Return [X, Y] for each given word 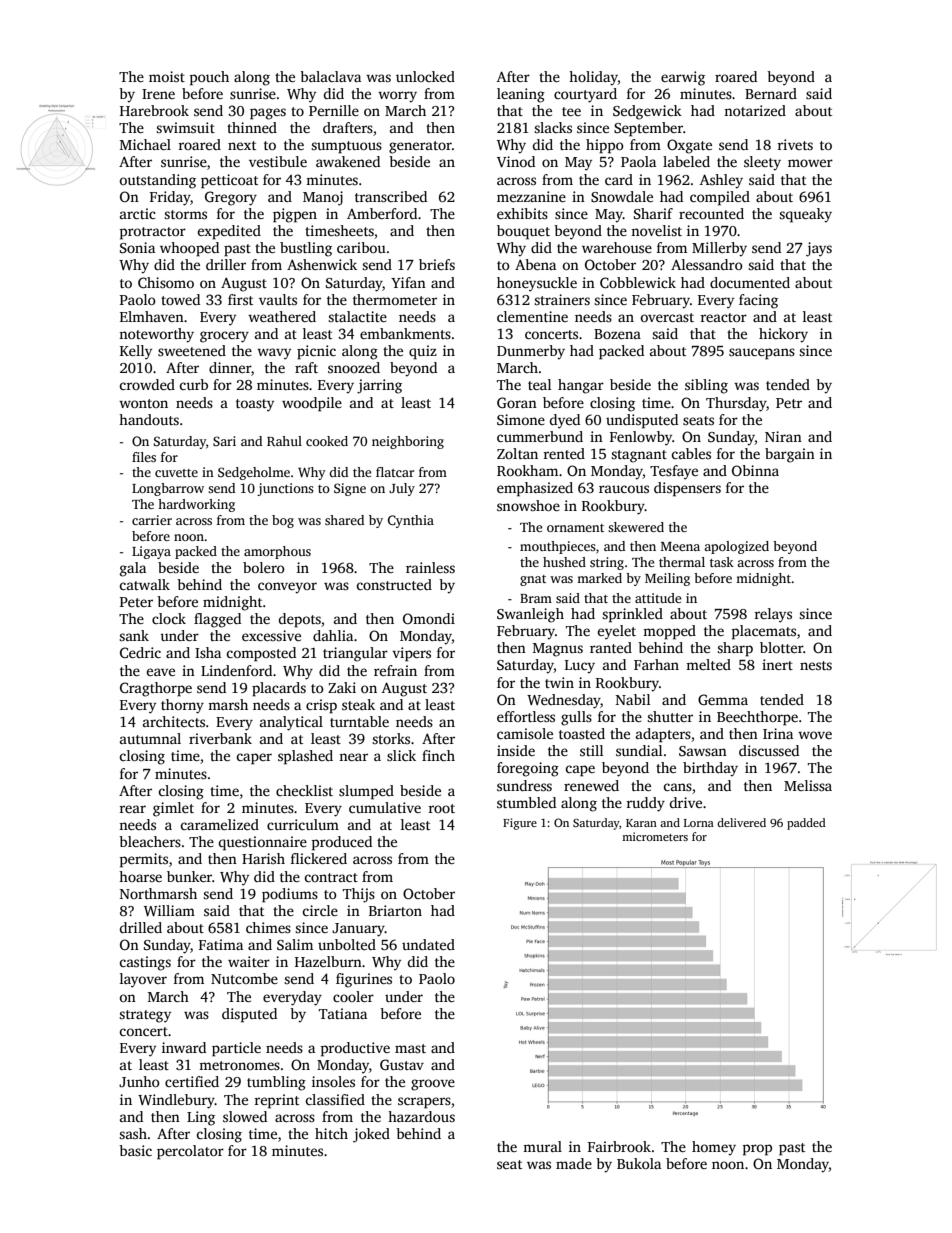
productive [355, 1049]
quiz [423, 352]
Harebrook [154, 110]
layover [143, 980]
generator [420, 147]
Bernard [771, 93]
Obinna [755, 470]
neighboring [408, 442]
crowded [147, 384]
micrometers [655, 836]
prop [757, 1150]
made [574, 1163]
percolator [190, 1152]
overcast [667, 317]
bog [283, 521]
